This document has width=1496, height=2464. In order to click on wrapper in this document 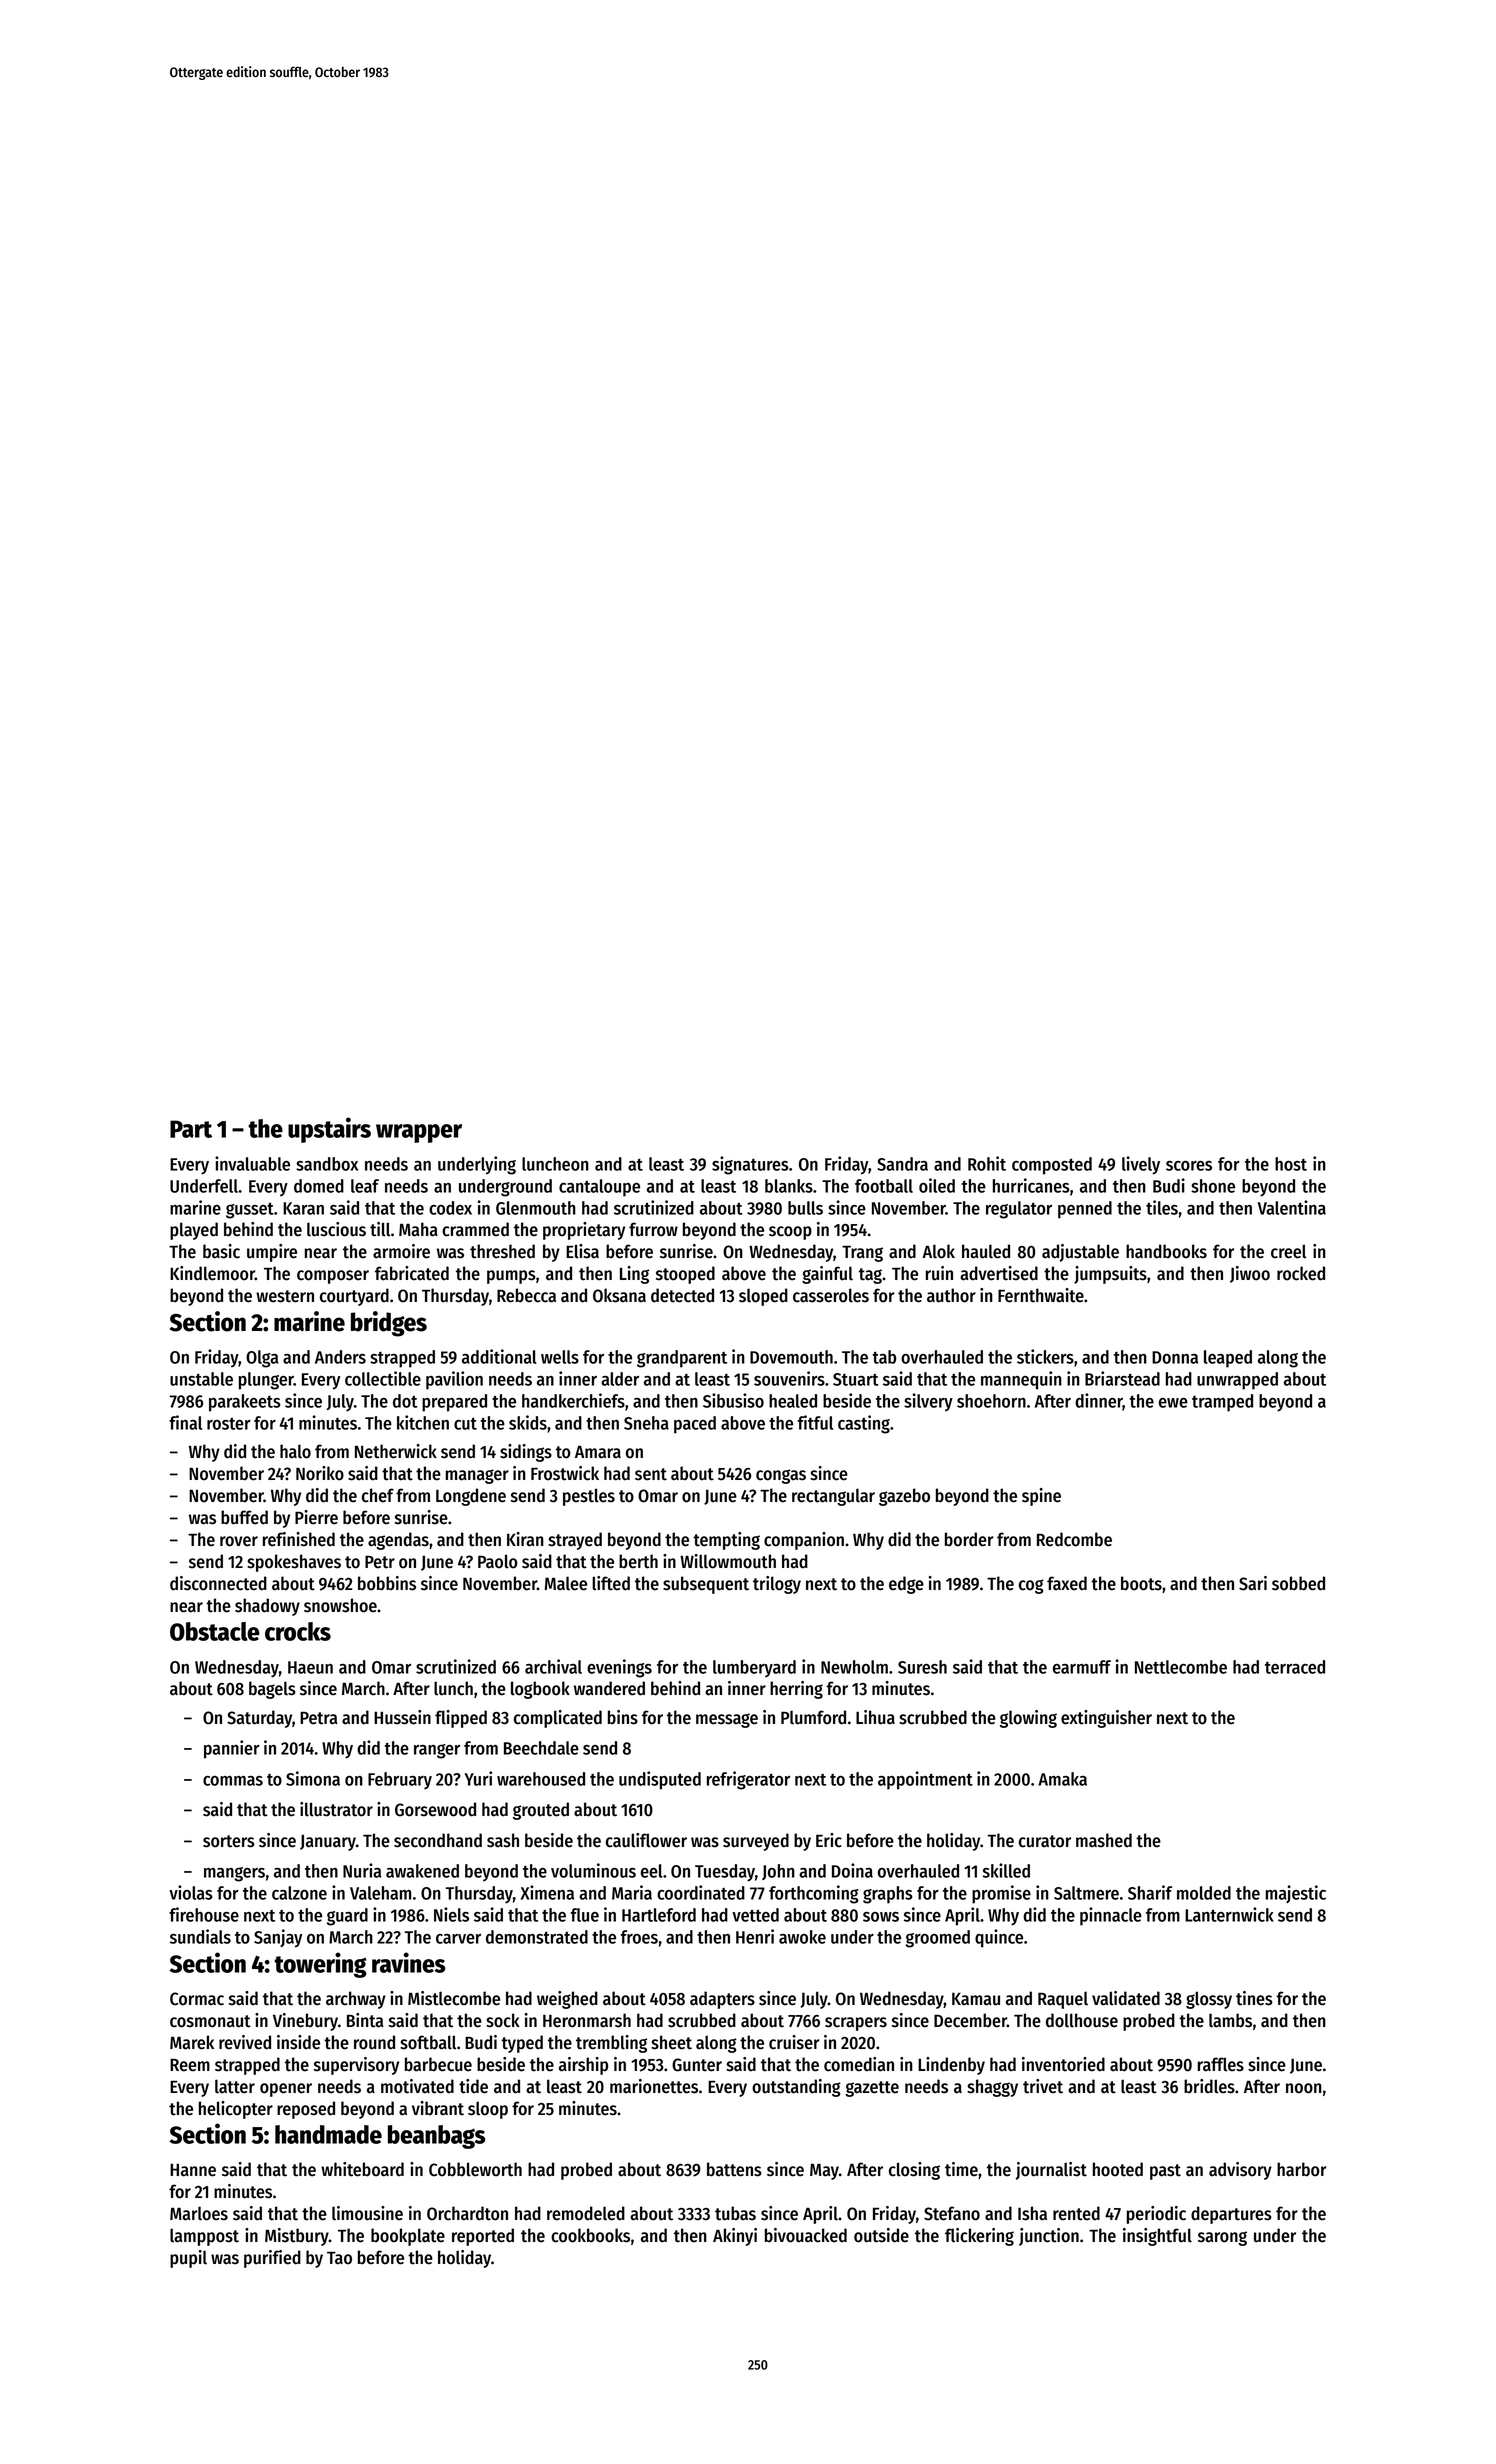, I will do `click(419, 1133)`.
